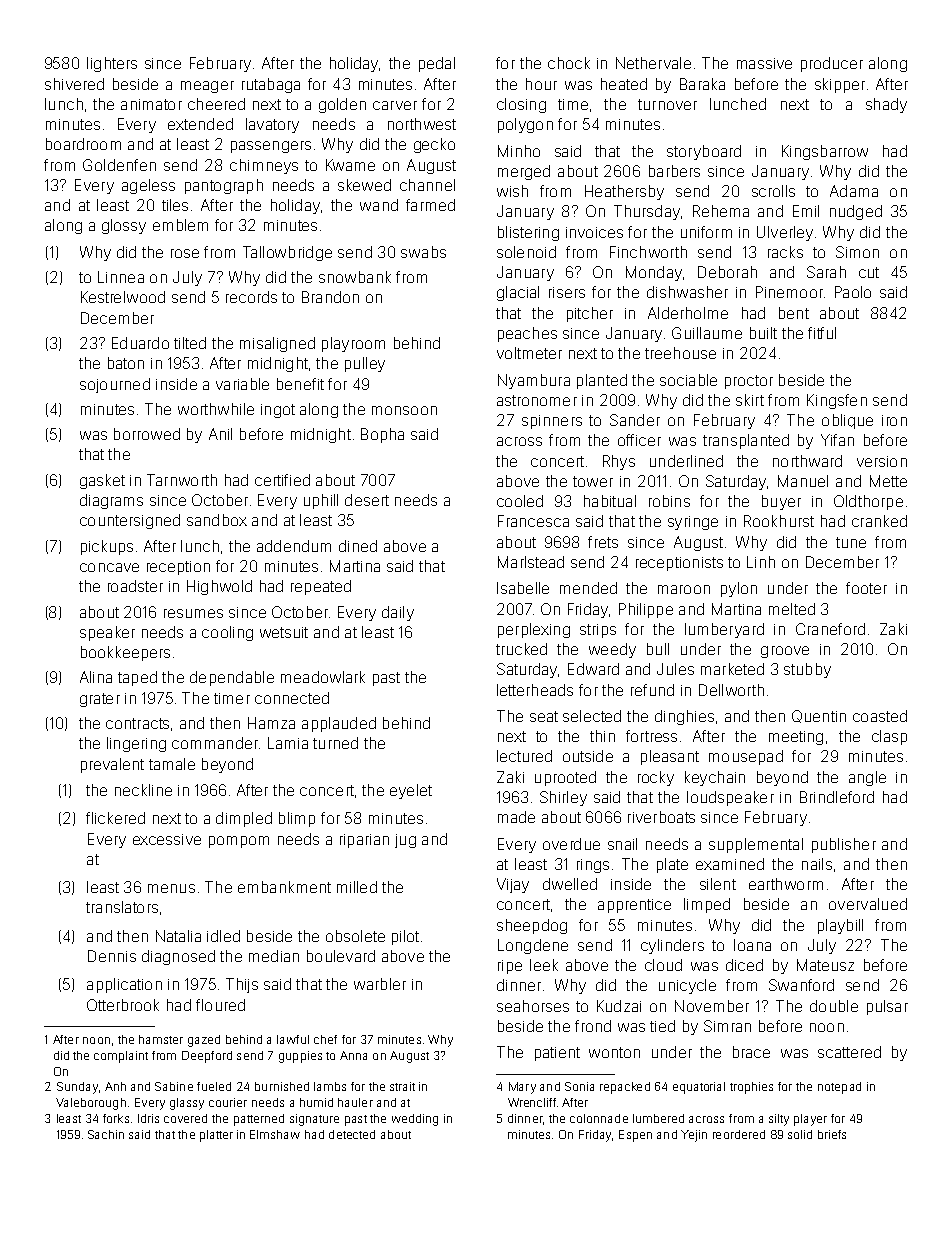  Describe the element at coordinates (599, 1118) in the screenshot. I see `colonnade` at that location.
